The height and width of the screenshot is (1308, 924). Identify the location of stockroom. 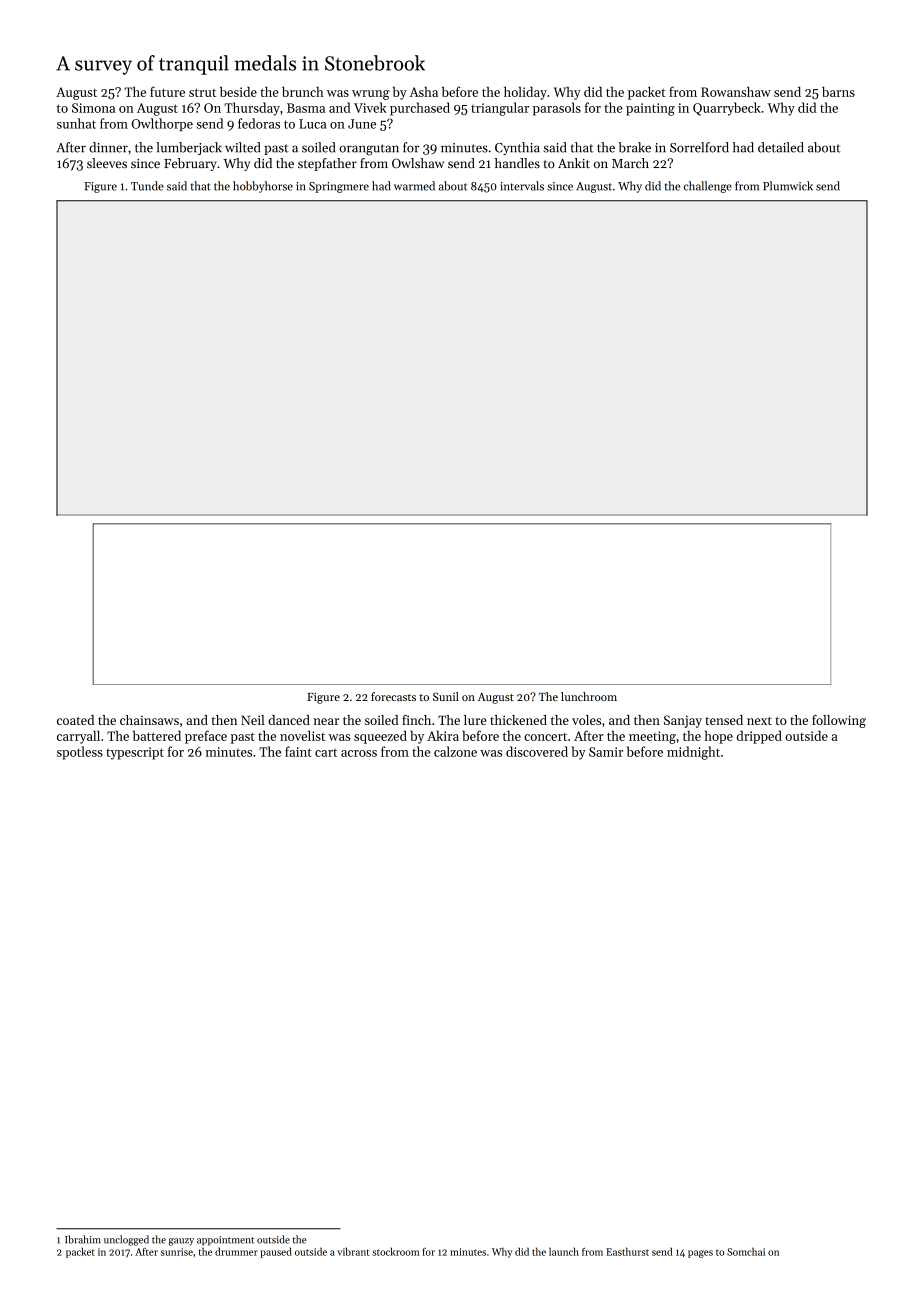
(395, 1251).
